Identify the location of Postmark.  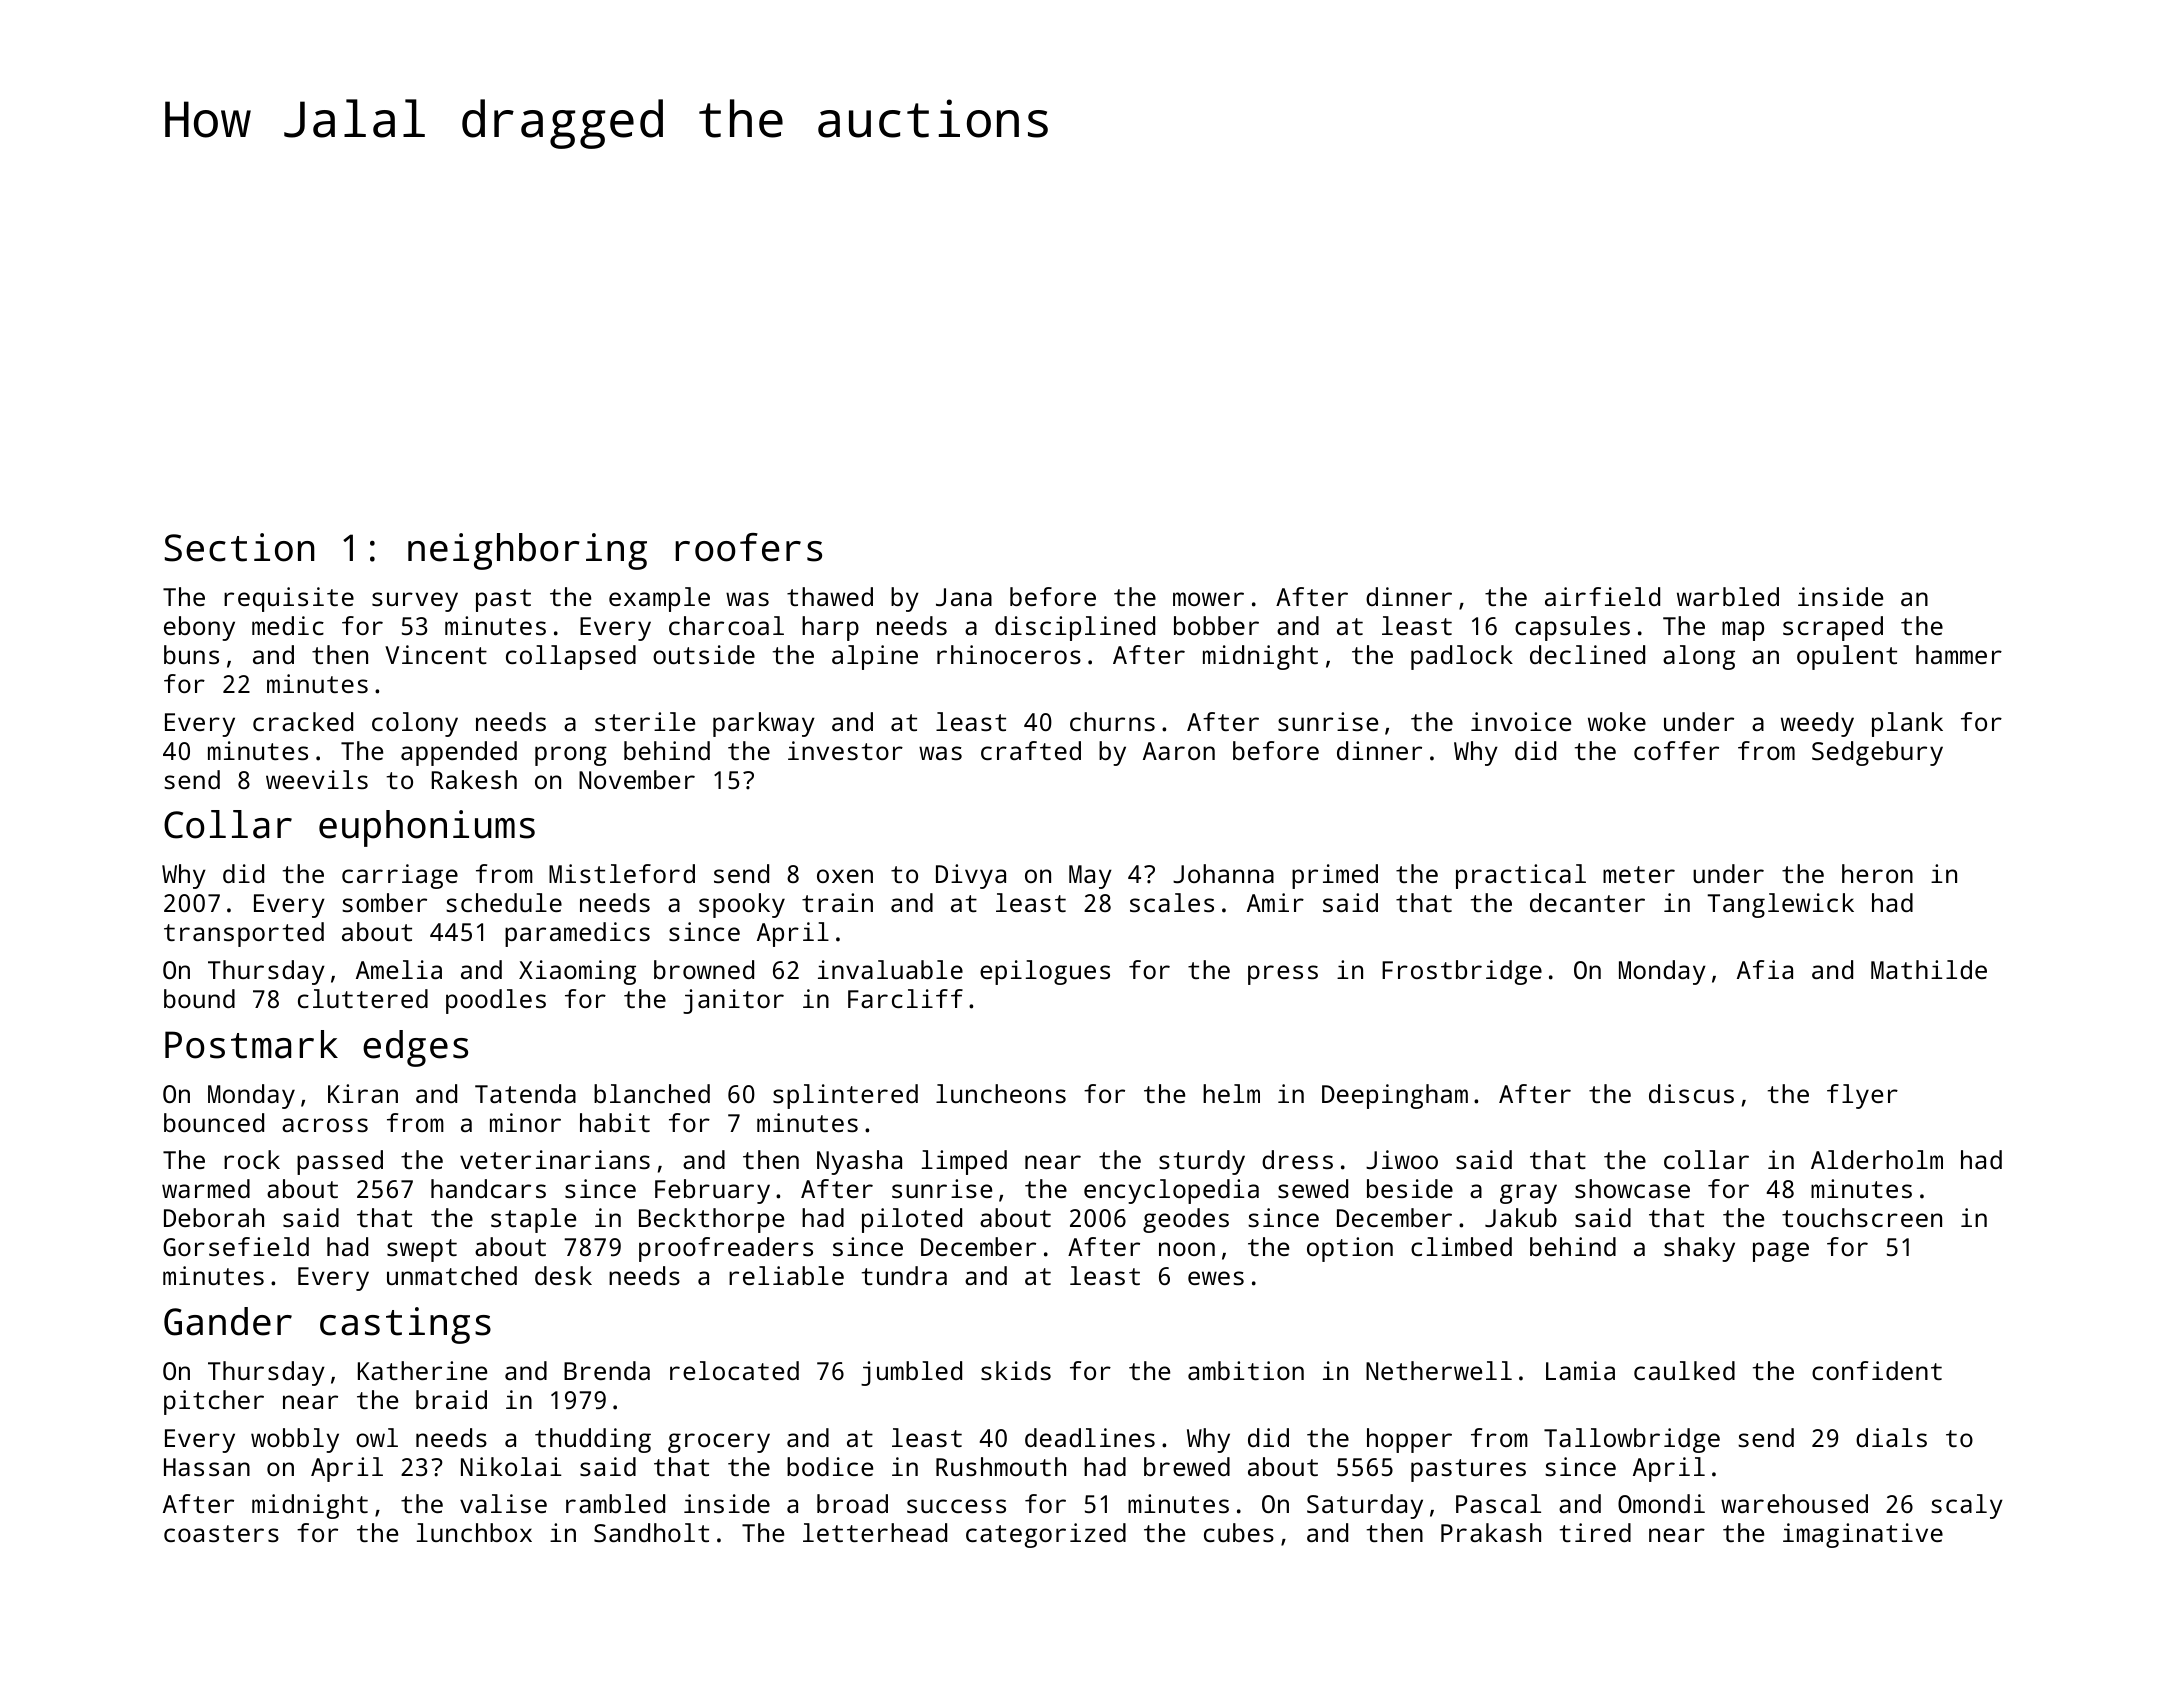
(251, 1044).
